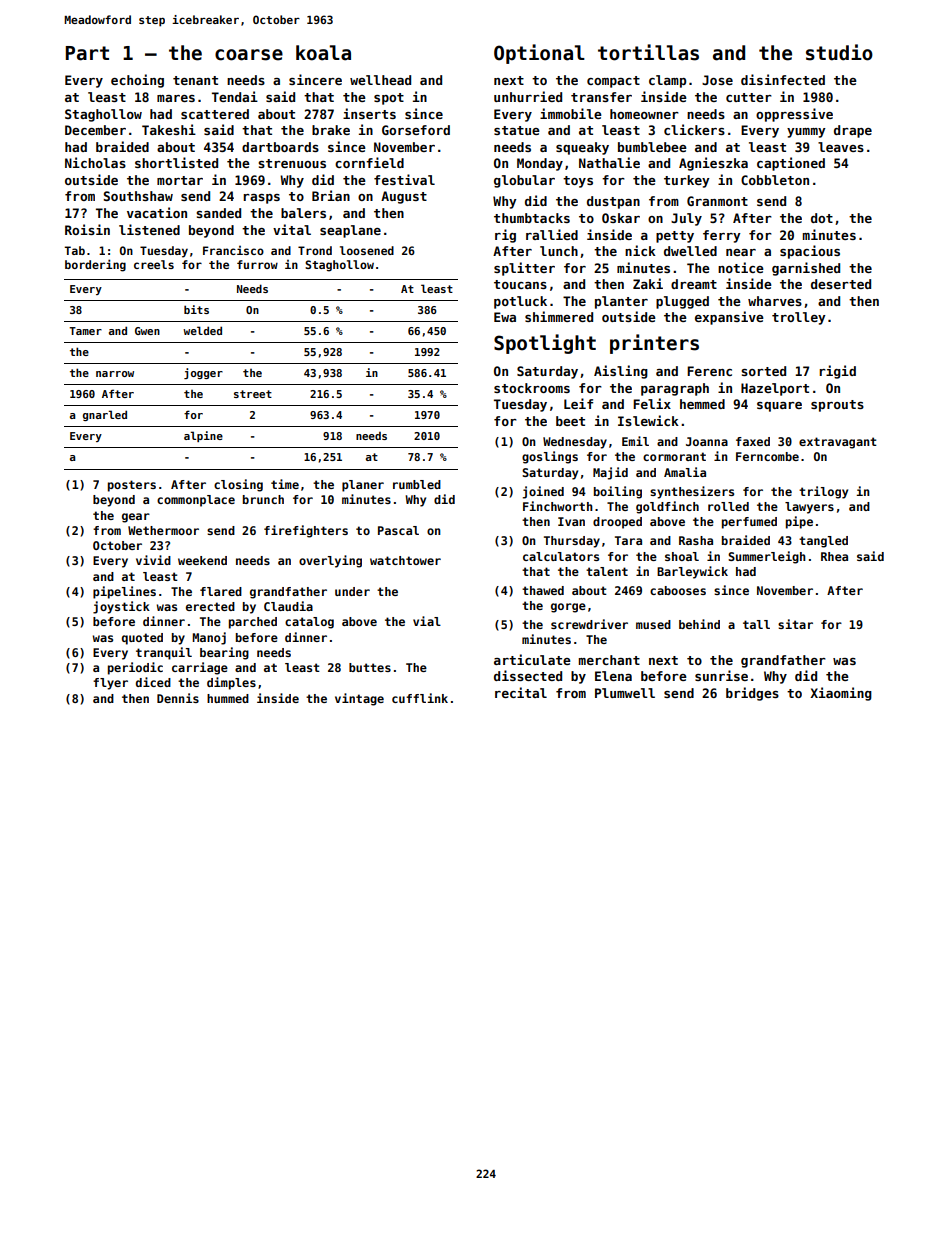 The width and height of the image is (952, 1233). Describe the element at coordinates (559, 316) in the image. I see `shimmered` at that location.
